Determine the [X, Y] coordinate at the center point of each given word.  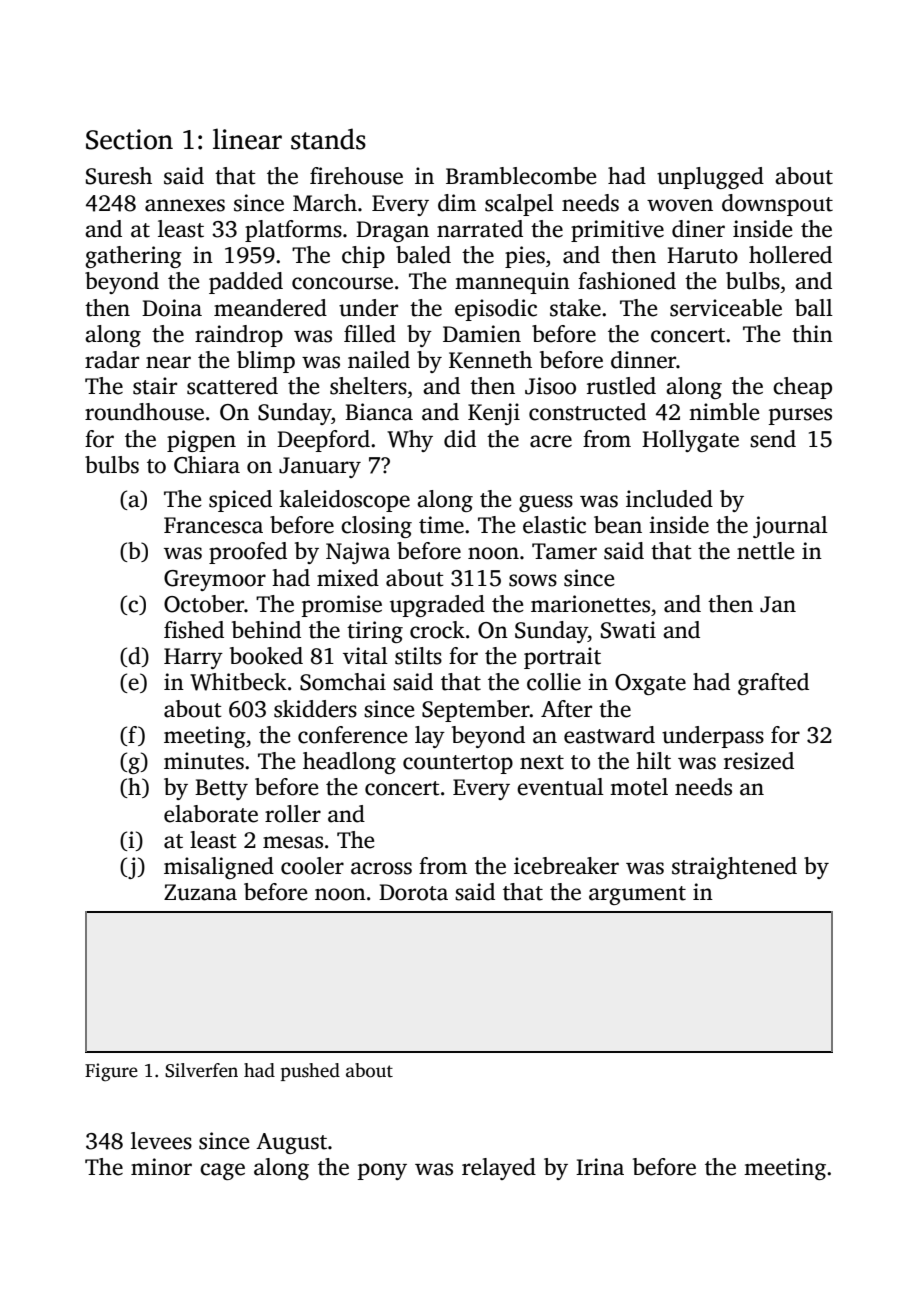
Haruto [702, 255]
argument [637, 895]
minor [161, 1167]
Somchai [343, 682]
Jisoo [550, 386]
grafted [773, 684]
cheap [802, 388]
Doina [172, 308]
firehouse [356, 176]
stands [328, 139]
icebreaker [566, 866]
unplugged [710, 178]
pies [525, 257]
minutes [204, 761]
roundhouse [144, 412]
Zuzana [200, 892]
